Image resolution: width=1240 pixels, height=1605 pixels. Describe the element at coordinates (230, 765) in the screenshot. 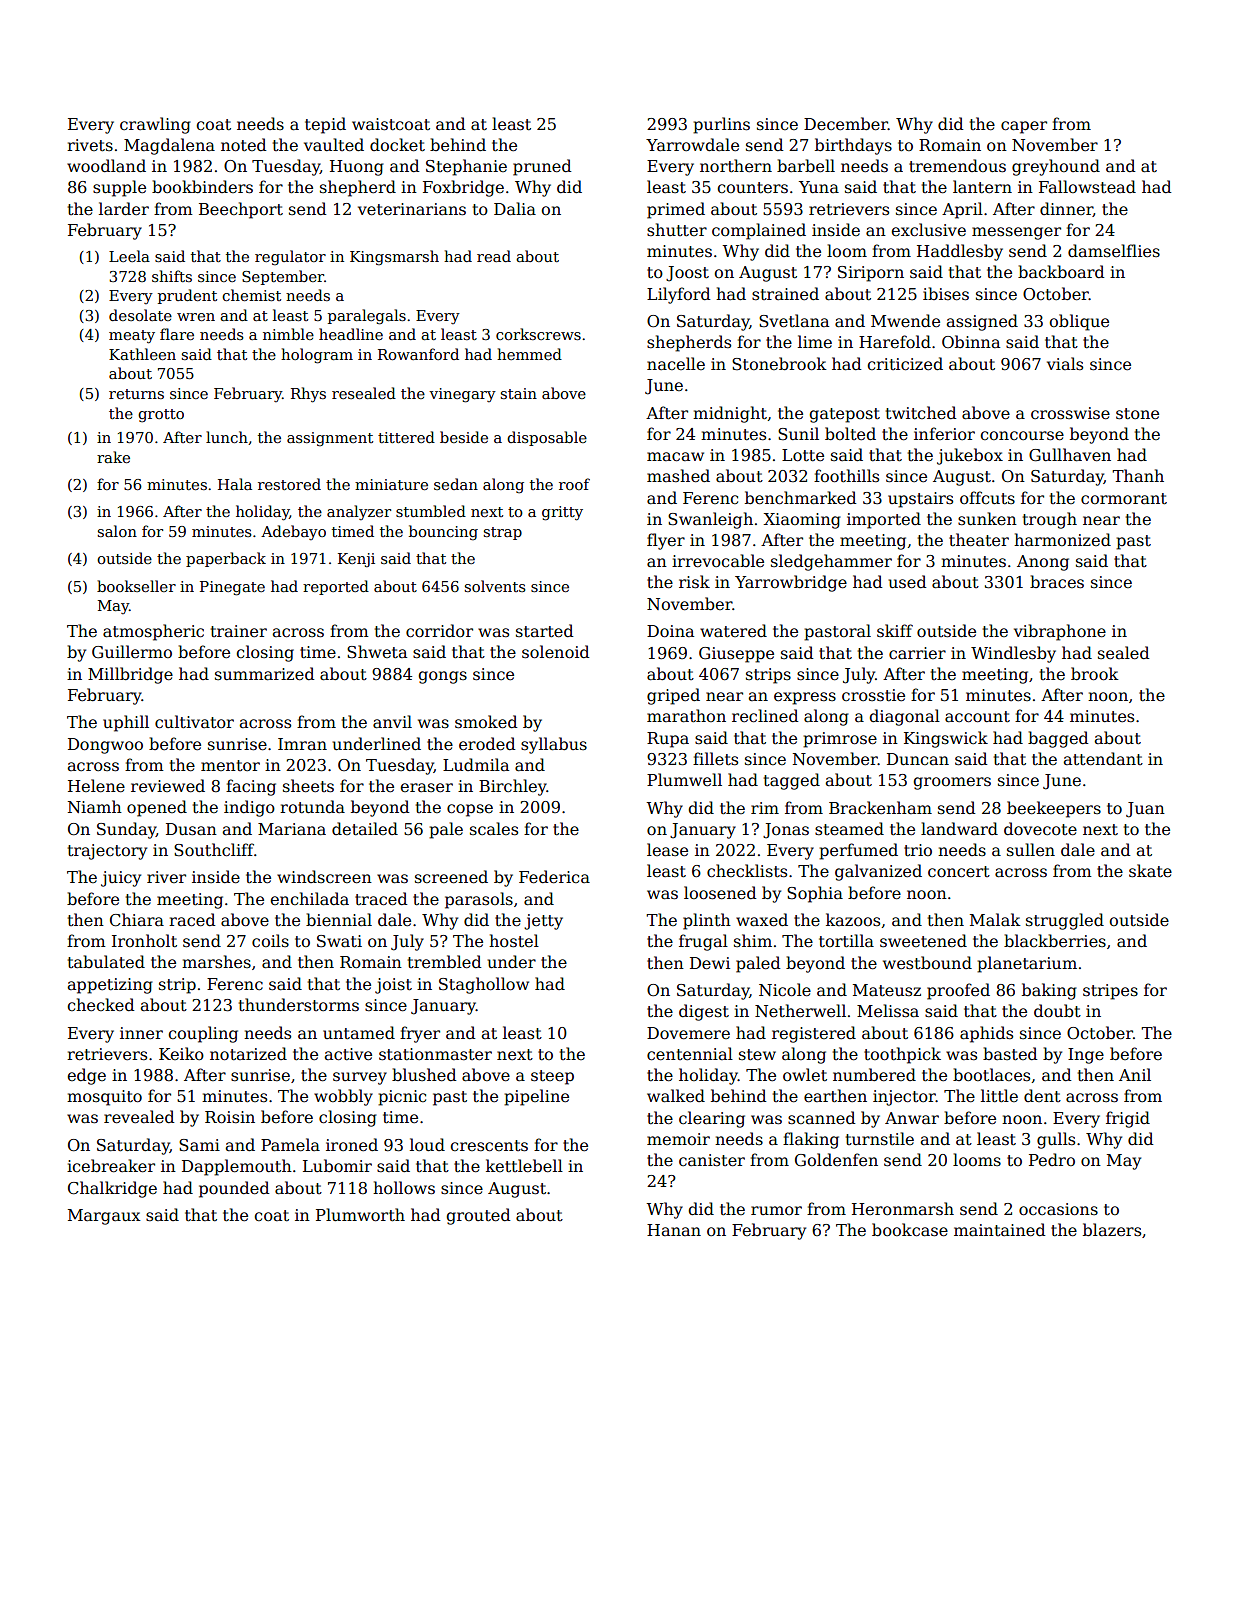

I see `mentor` at that location.
